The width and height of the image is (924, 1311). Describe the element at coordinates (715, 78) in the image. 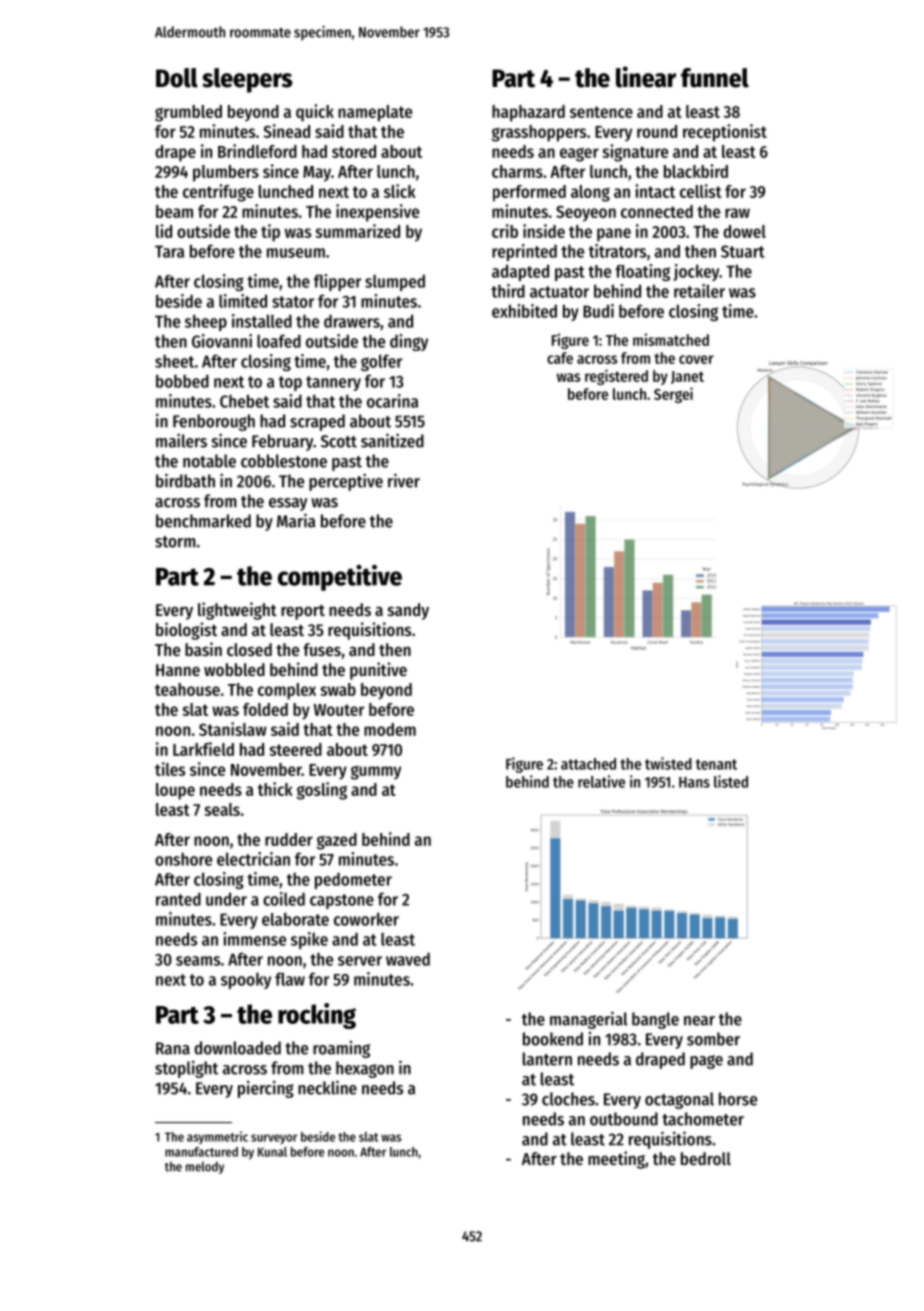

I see `funnel` at that location.
